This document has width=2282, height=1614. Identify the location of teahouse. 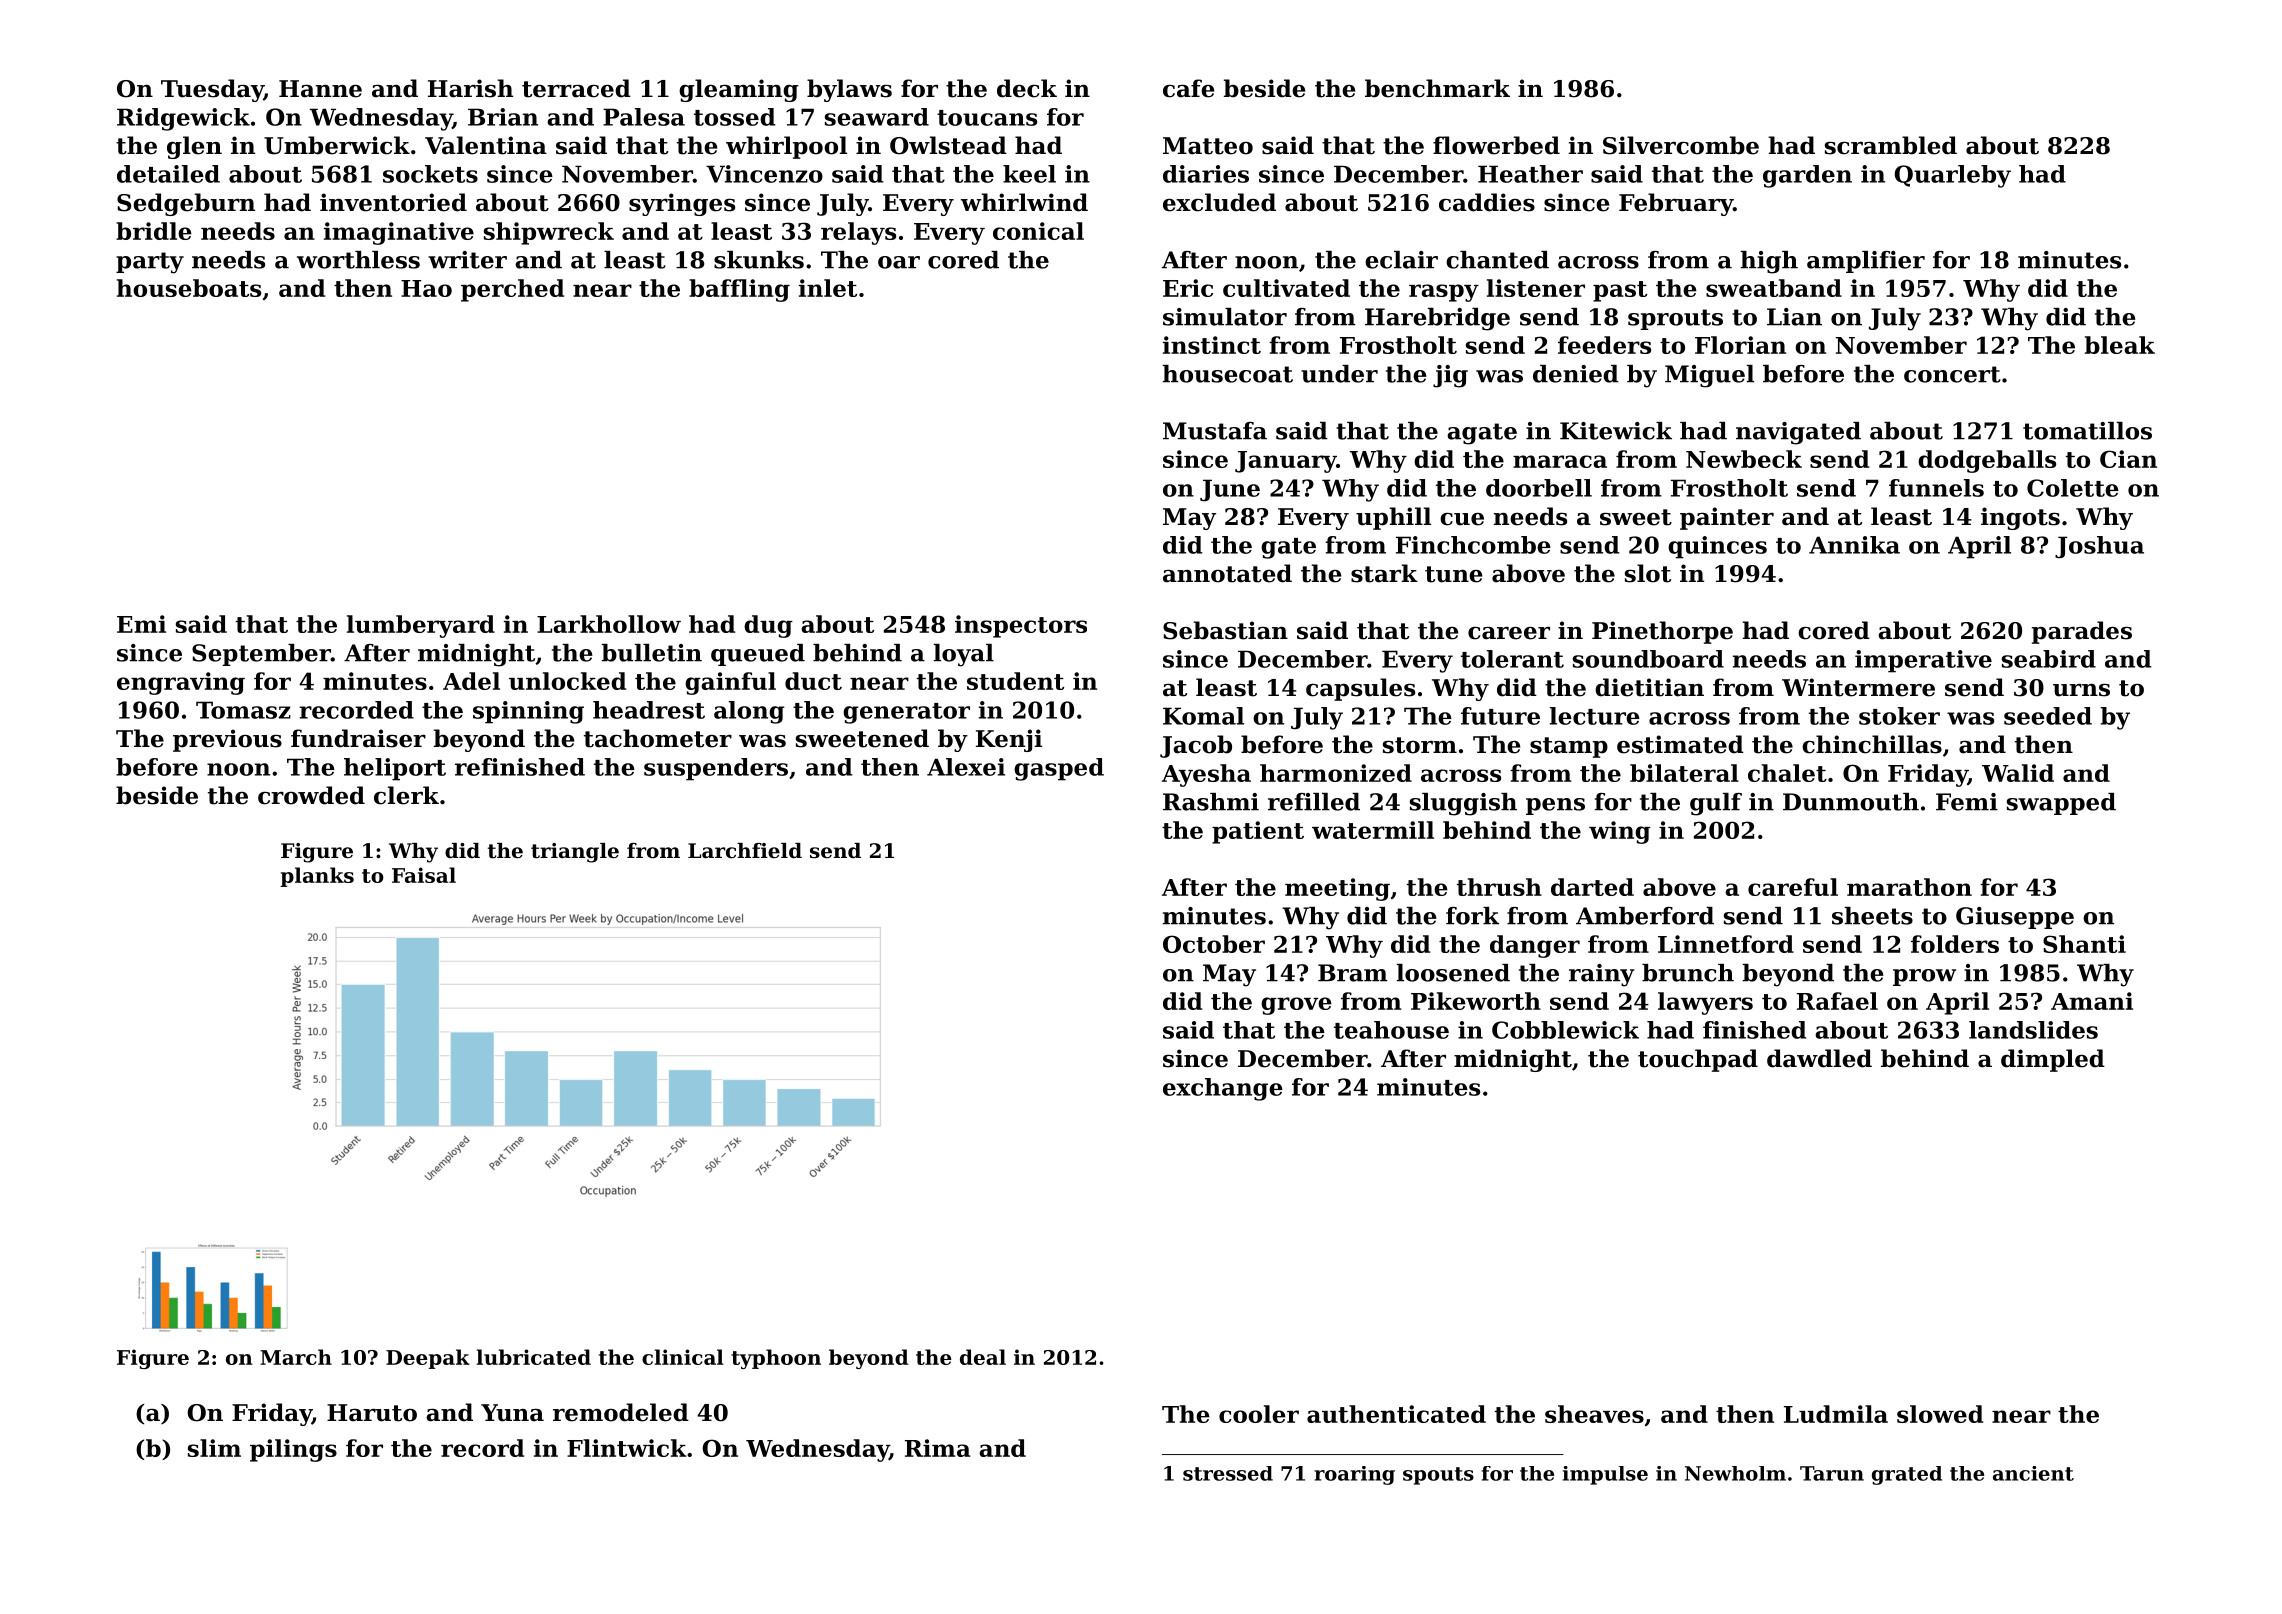
(1391, 1030).
